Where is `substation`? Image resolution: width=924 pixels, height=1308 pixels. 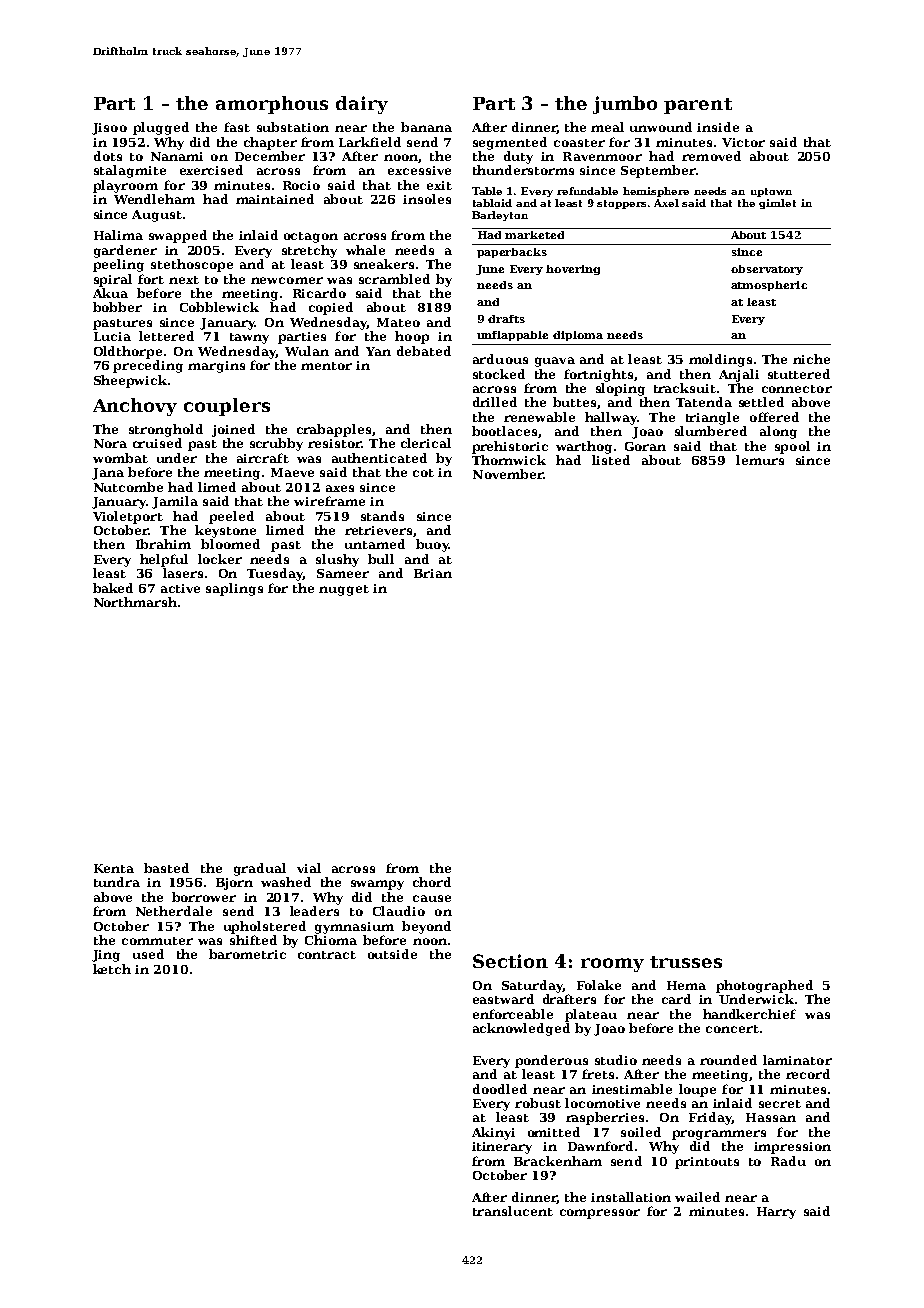
substation is located at coordinates (293, 127).
